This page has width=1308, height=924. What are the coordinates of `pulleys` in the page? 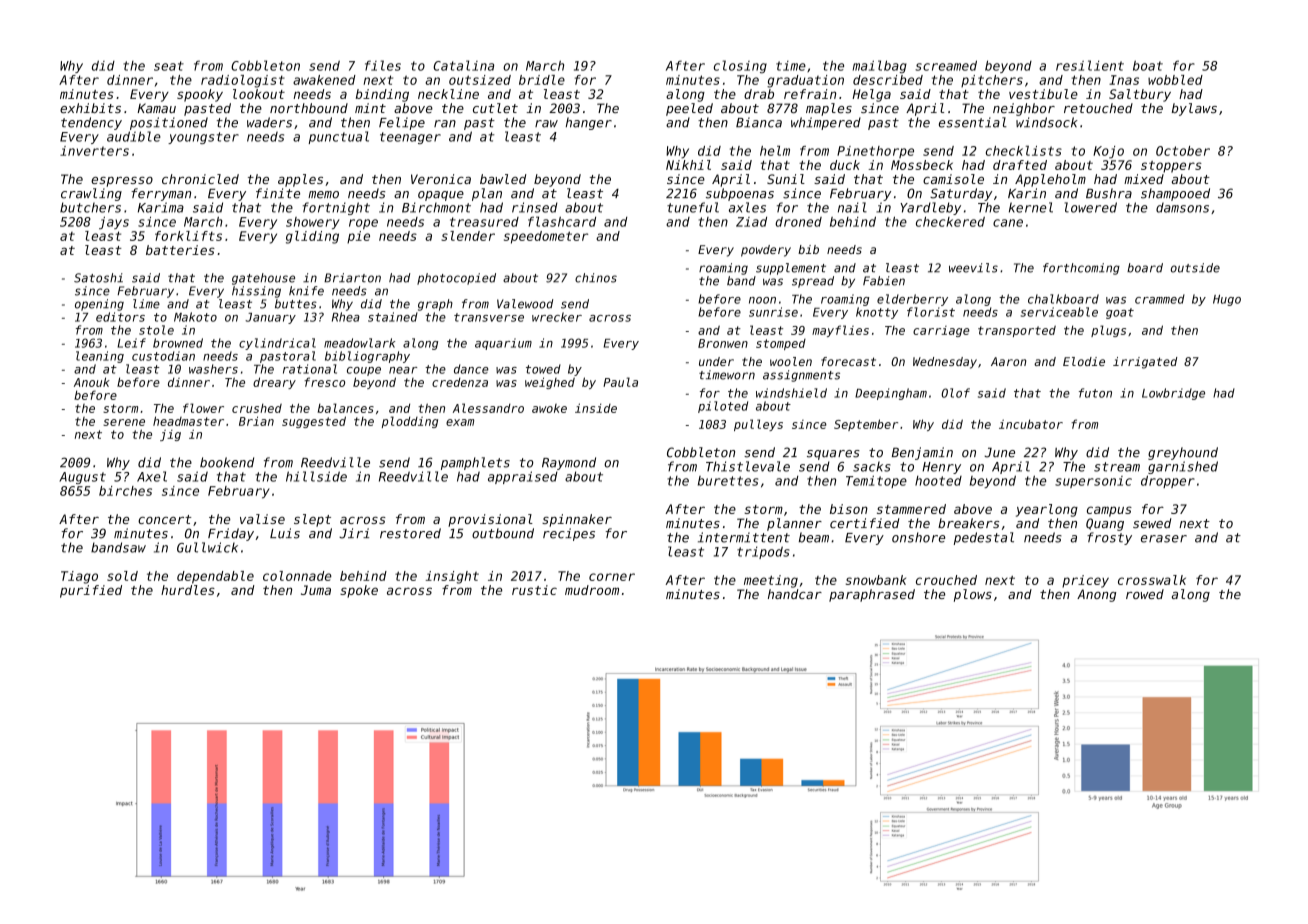 It's located at (758, 425).
